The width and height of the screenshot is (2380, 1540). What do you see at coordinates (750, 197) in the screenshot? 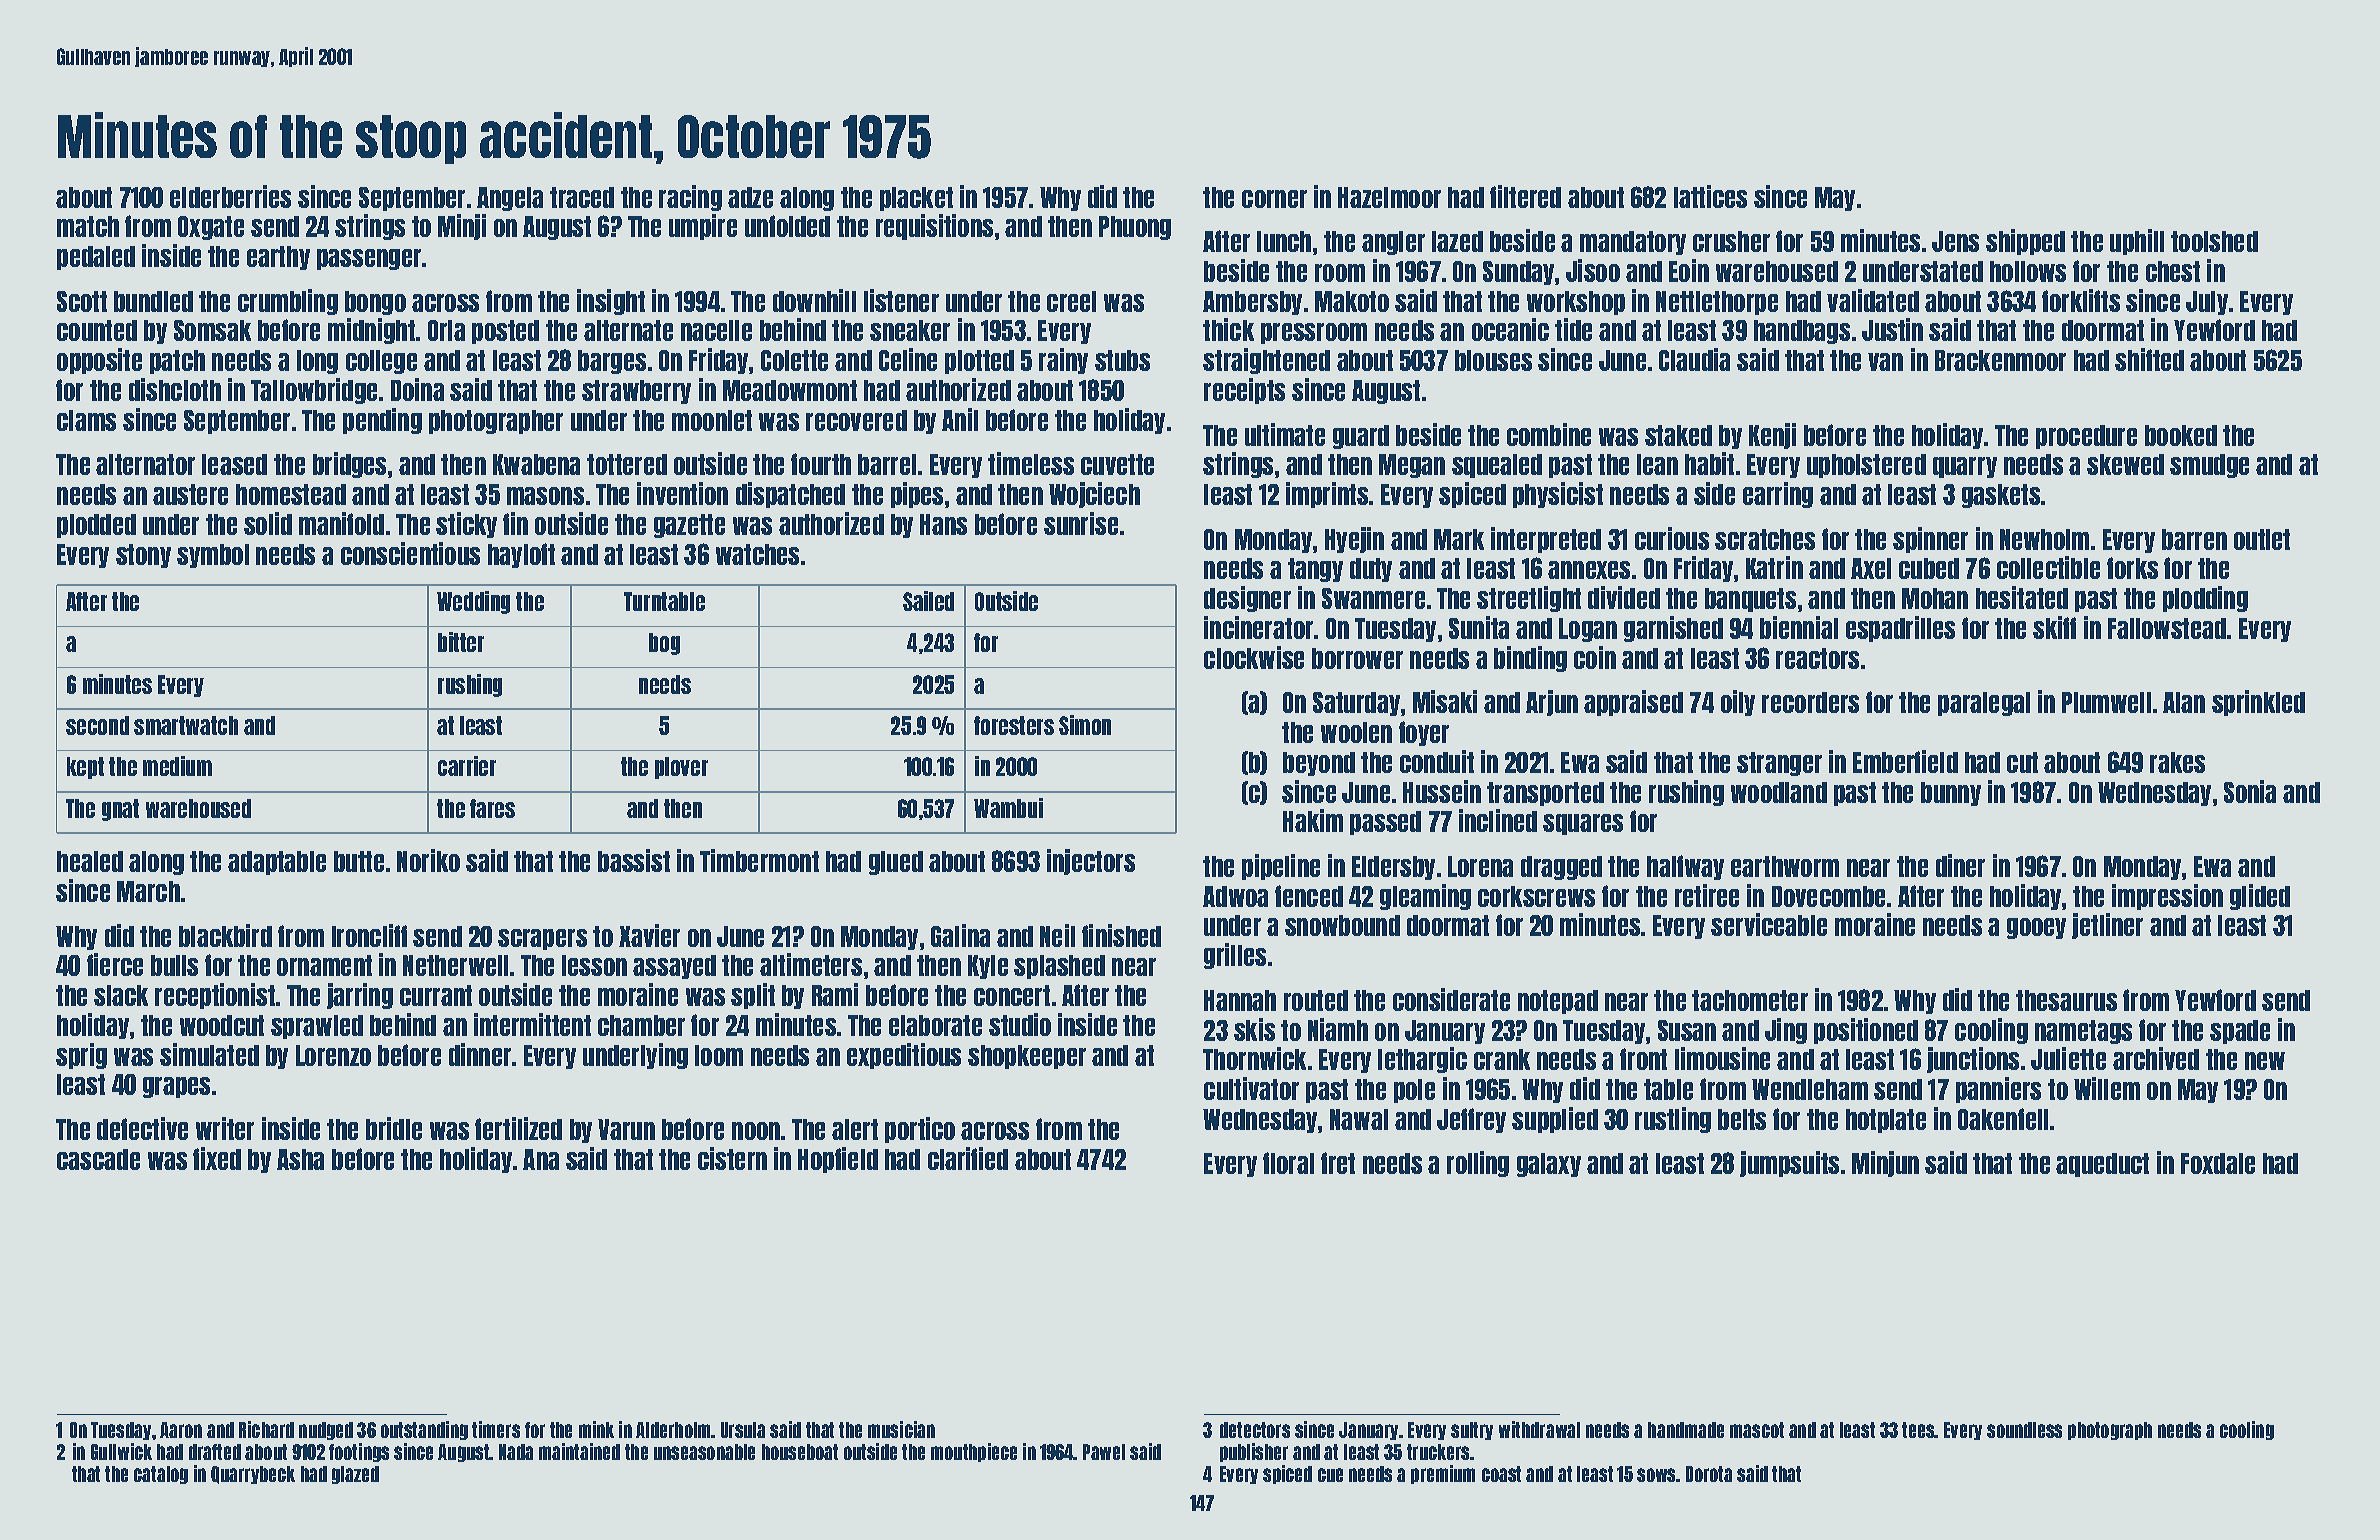
I see `adze` at bounding box center [750, 197].
